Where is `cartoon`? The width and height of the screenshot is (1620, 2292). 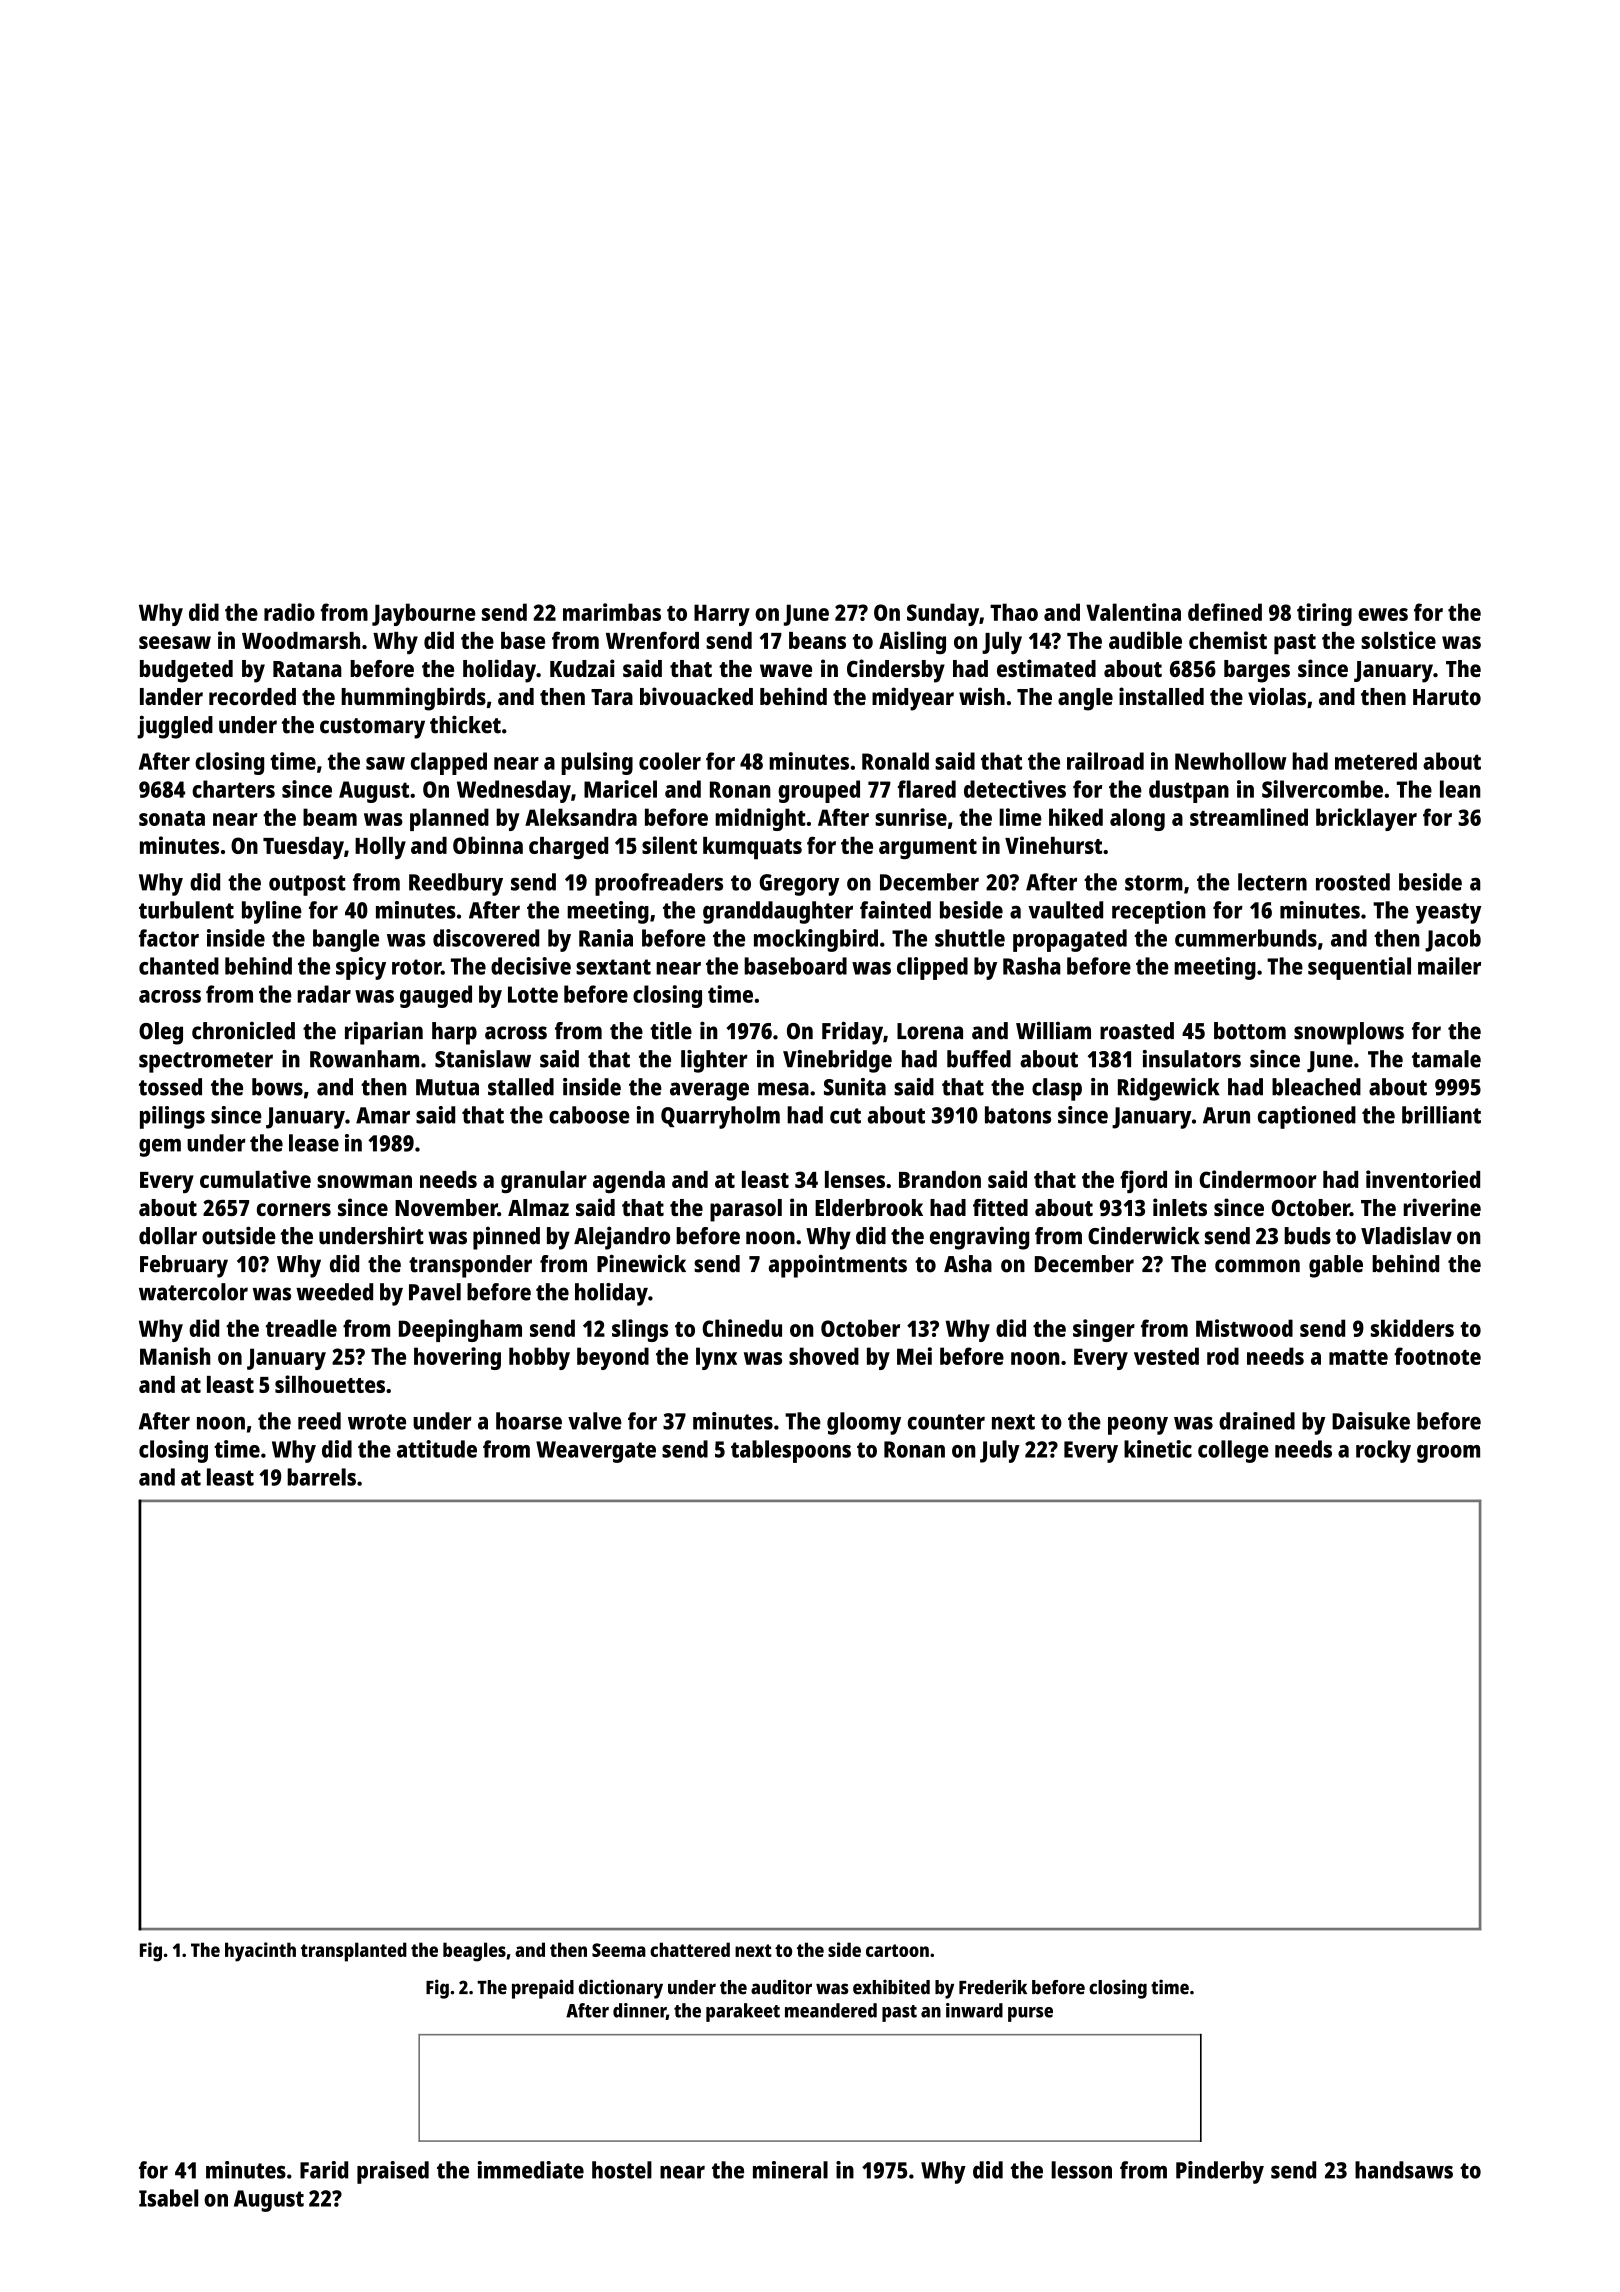
cartoon is located at coordinates (897, 1950).
